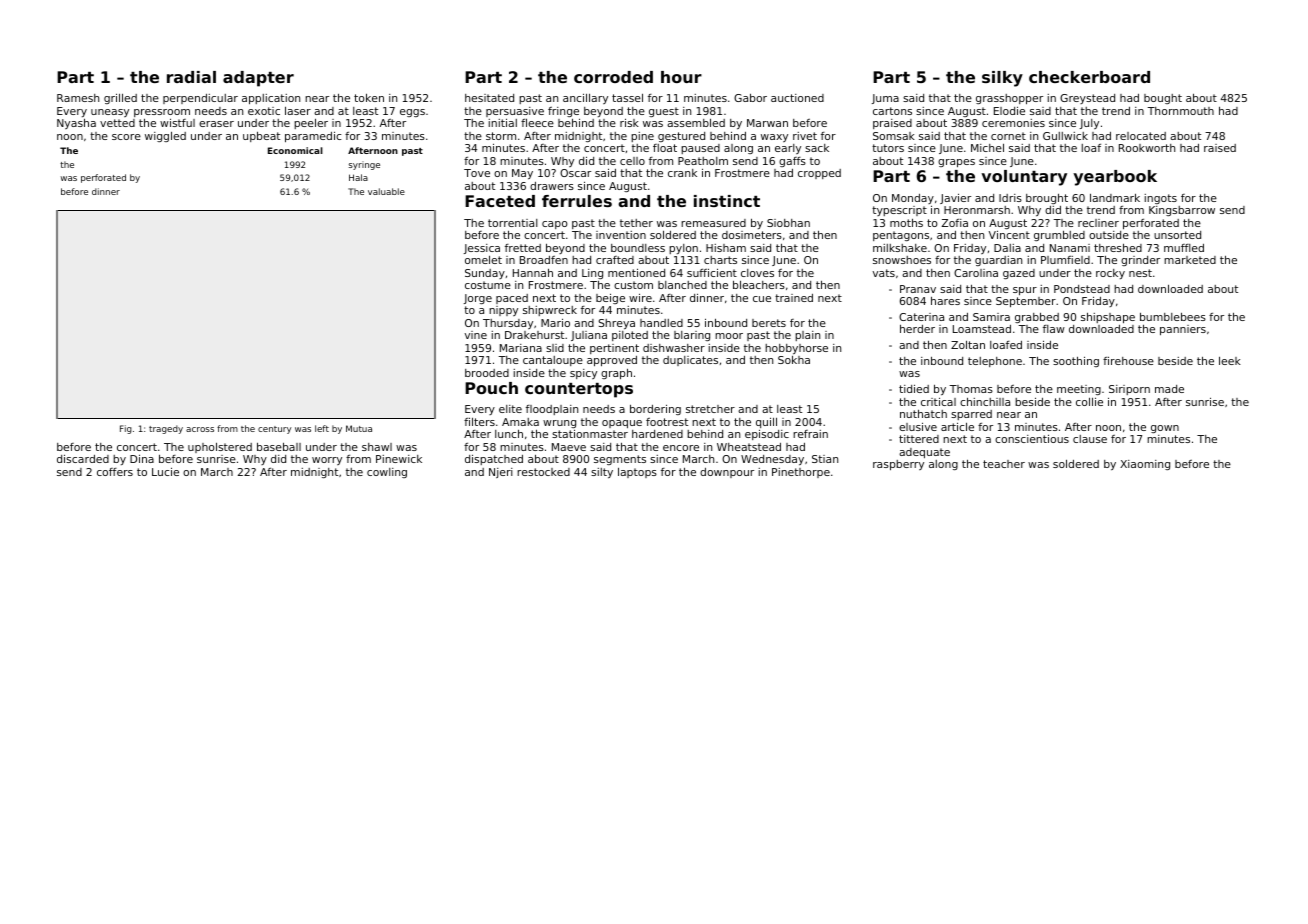 The height and width of the screenshot is (924, 1308). Describe the element at coordinates (359, 428) in the screenshot. I see `Mutua` at that location.
